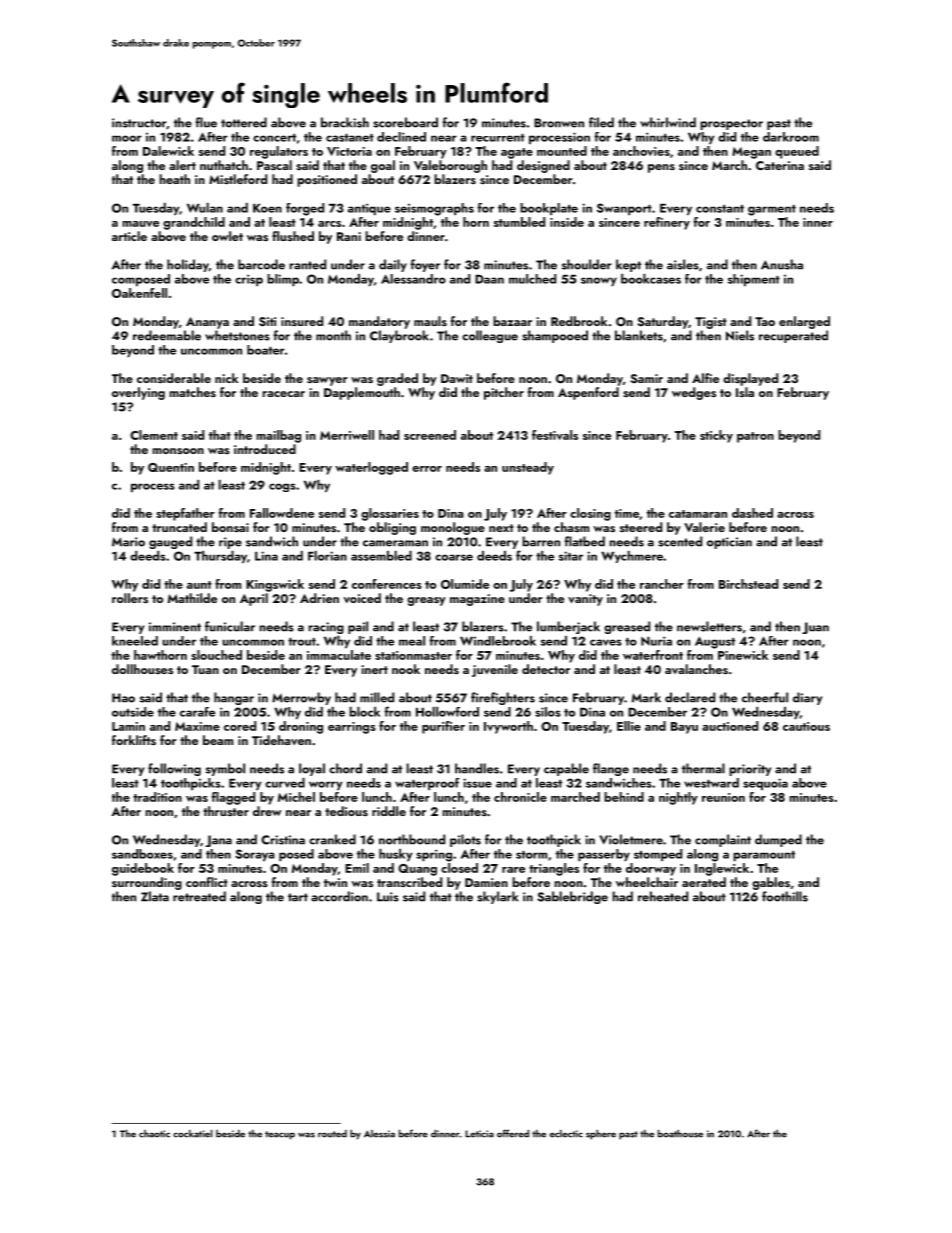 This image has width=952, height=1233. I want to click on sandboxes, so click(142, 854).
